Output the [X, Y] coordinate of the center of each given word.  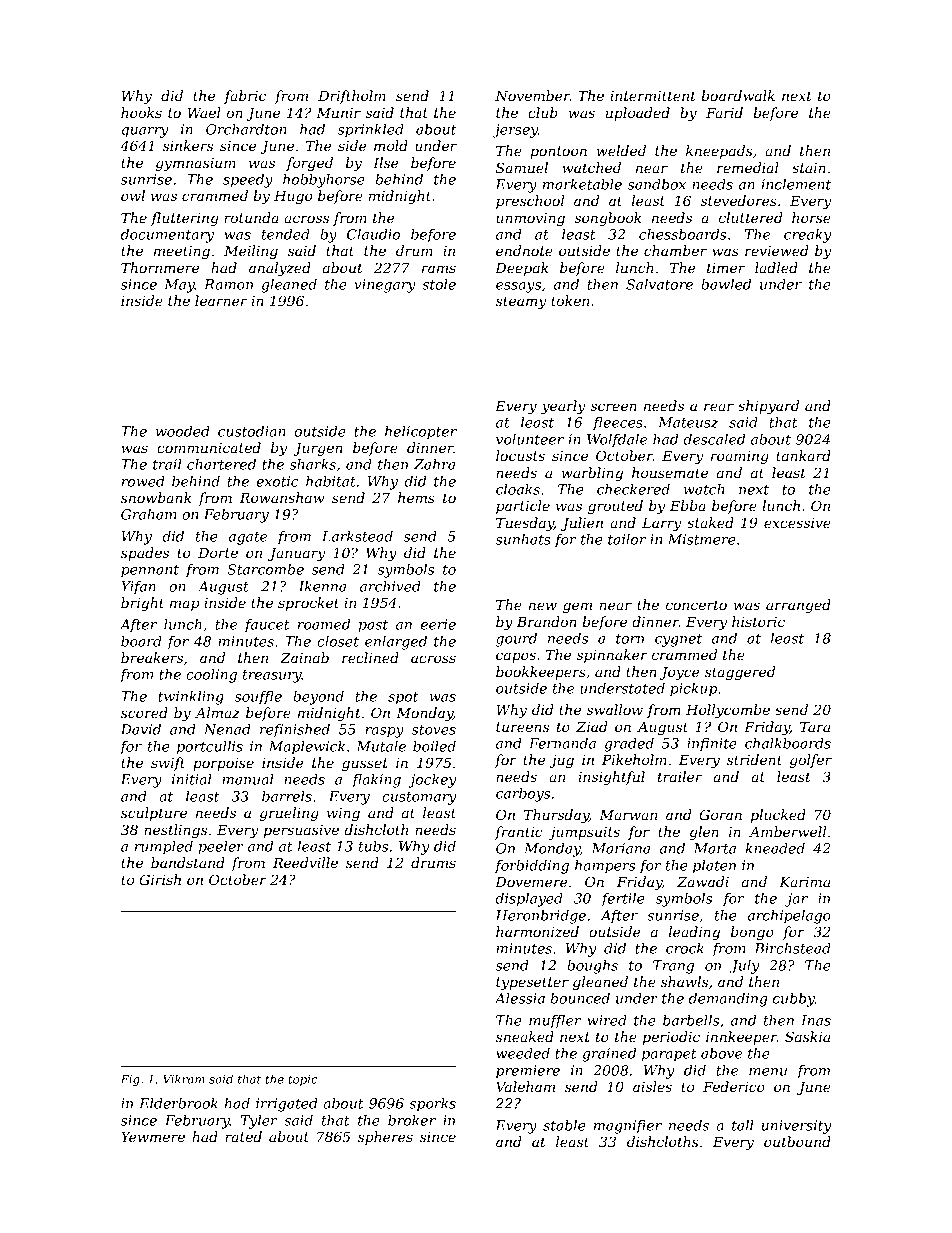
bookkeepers [541, 673]
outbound [797, 1141]
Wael [204, 112]
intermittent [653, 96]
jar [796, 900]
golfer [811, 761]
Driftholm [352, 97]
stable [564, 1125]
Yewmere [153, 1137]
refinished [295, 731]
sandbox [657, 184]
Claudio [373, 234]
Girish [160, 879]
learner [221, 300]
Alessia [519, 998]
